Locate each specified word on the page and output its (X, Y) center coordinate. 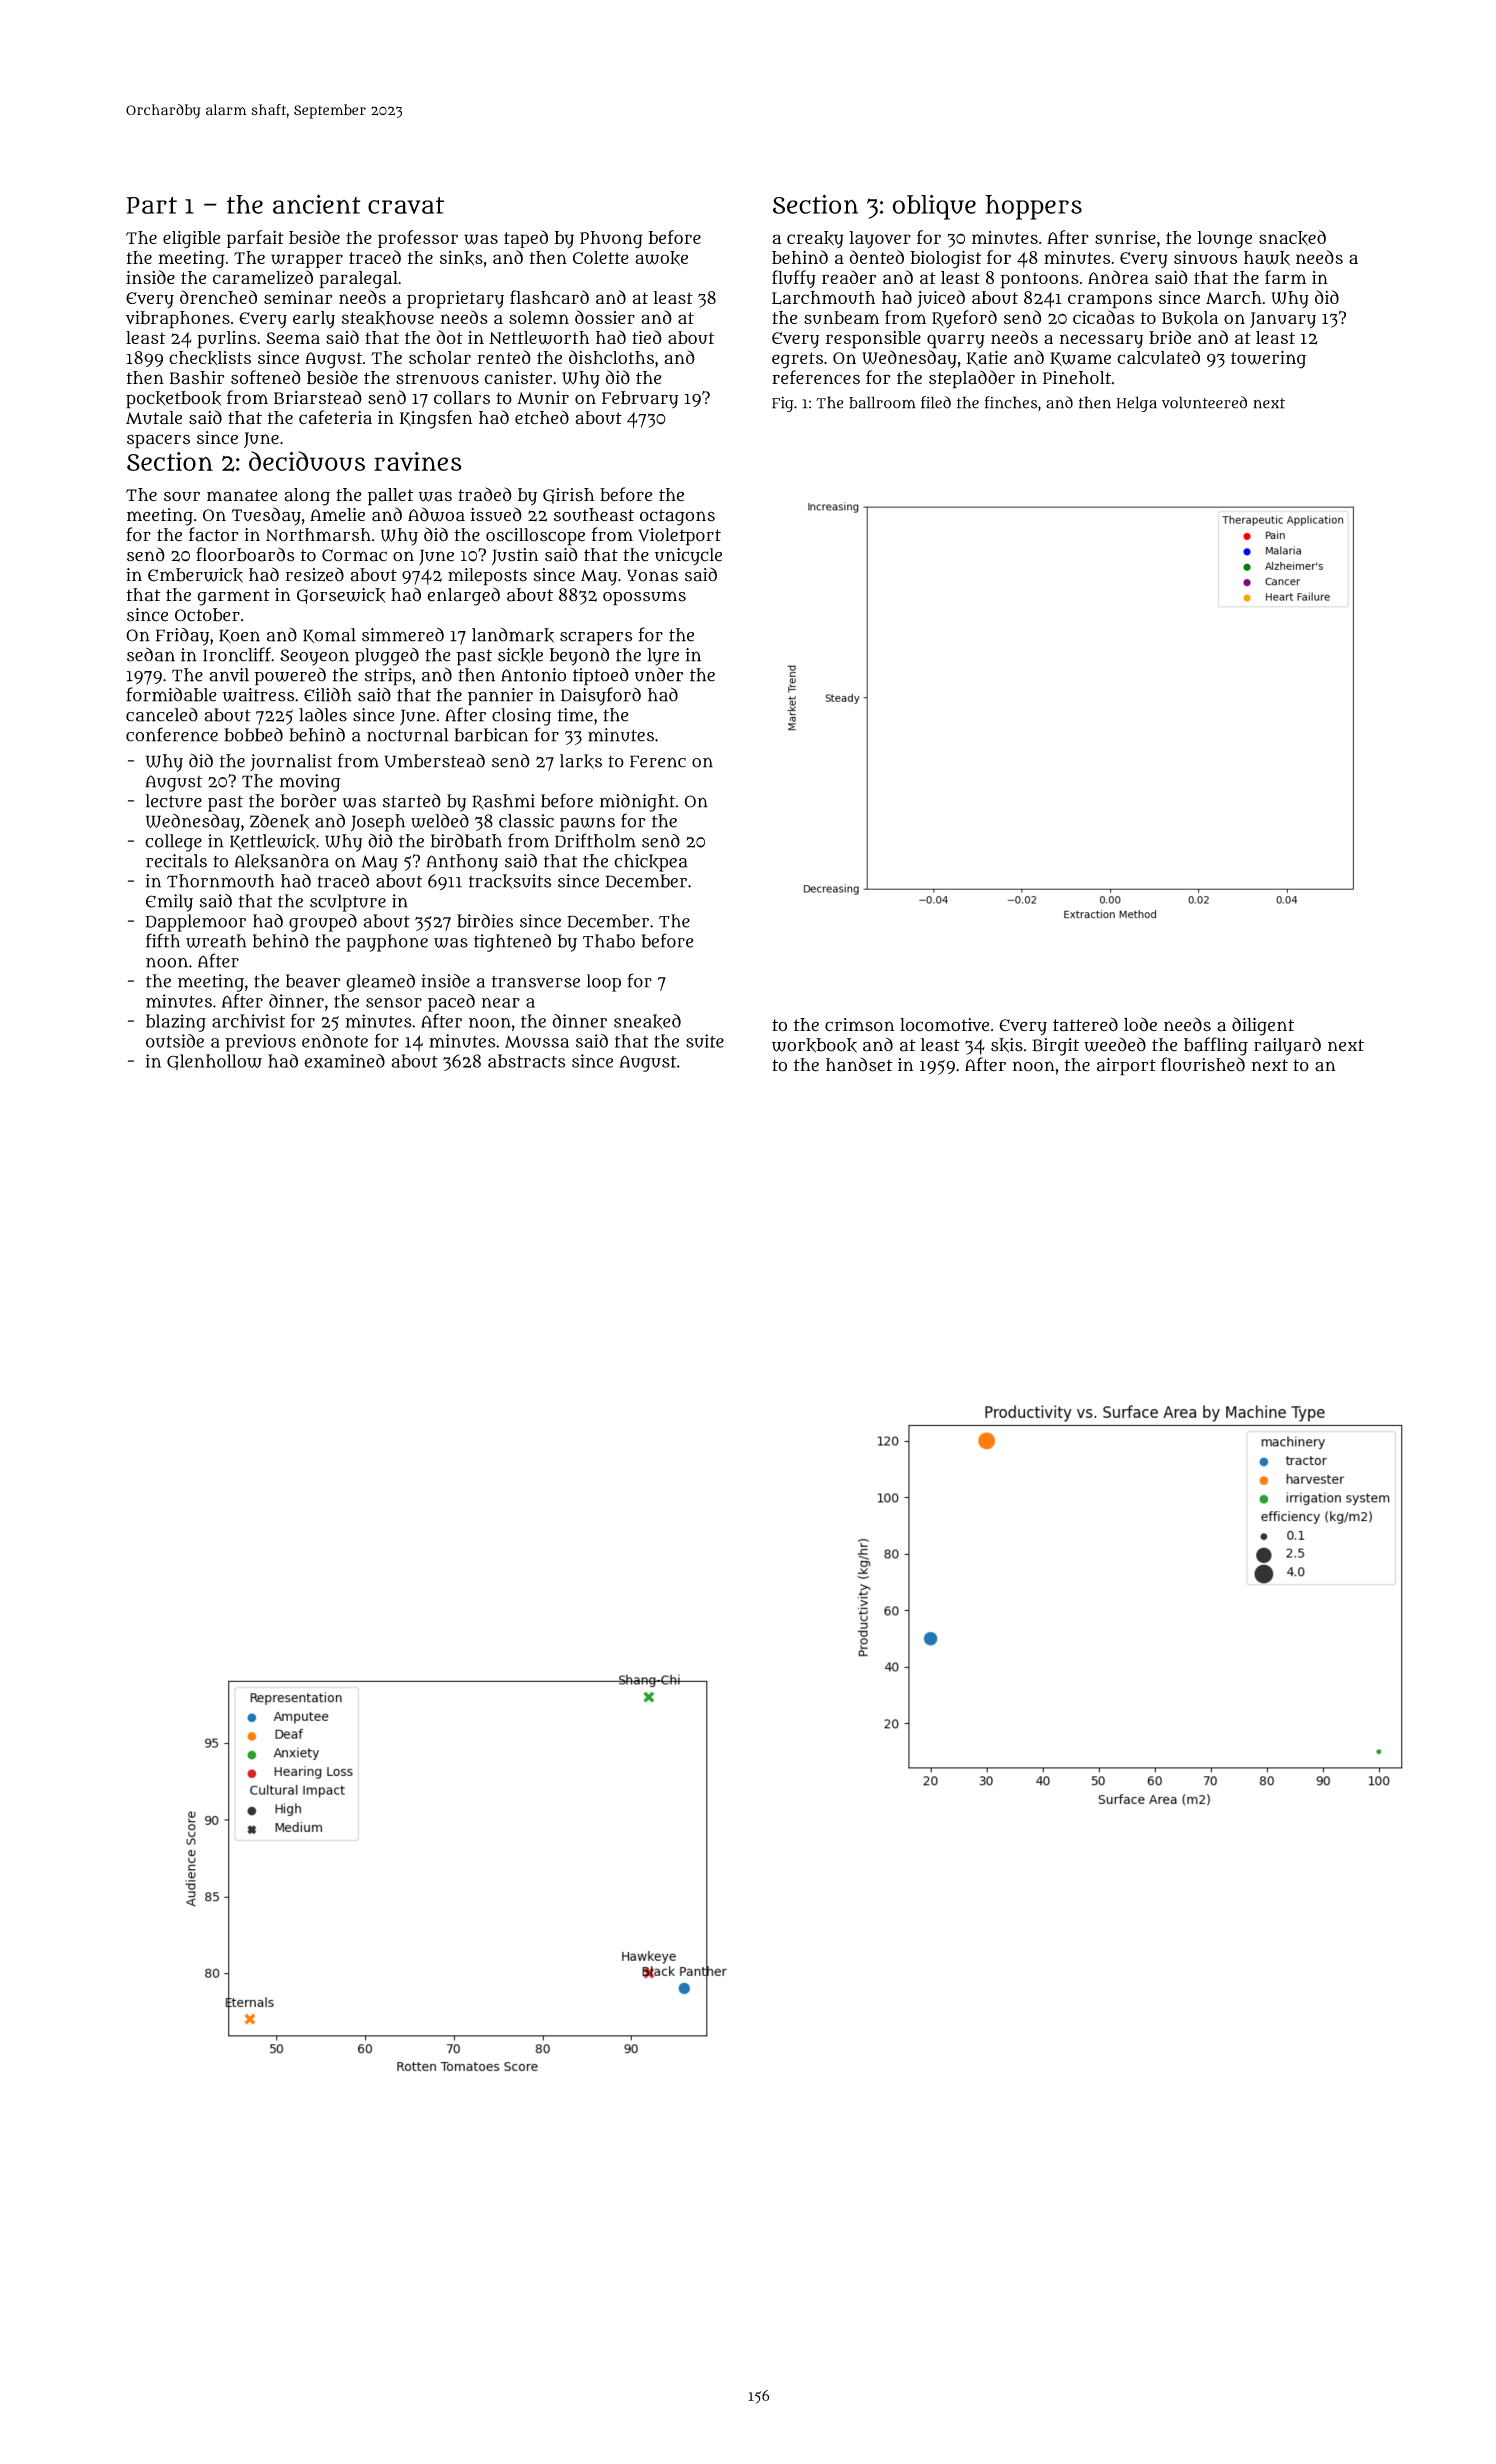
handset (859, 1064)
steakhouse (388, 318)
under (659, 675)
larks (581, 761)
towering (1268, 360)
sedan (151, 654)
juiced (941, 299)
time (575, 715)
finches (1011, 402)
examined (344, 1061)
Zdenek (279, 821)
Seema (293, 338)
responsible (873, 340)
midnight (637, 803)
